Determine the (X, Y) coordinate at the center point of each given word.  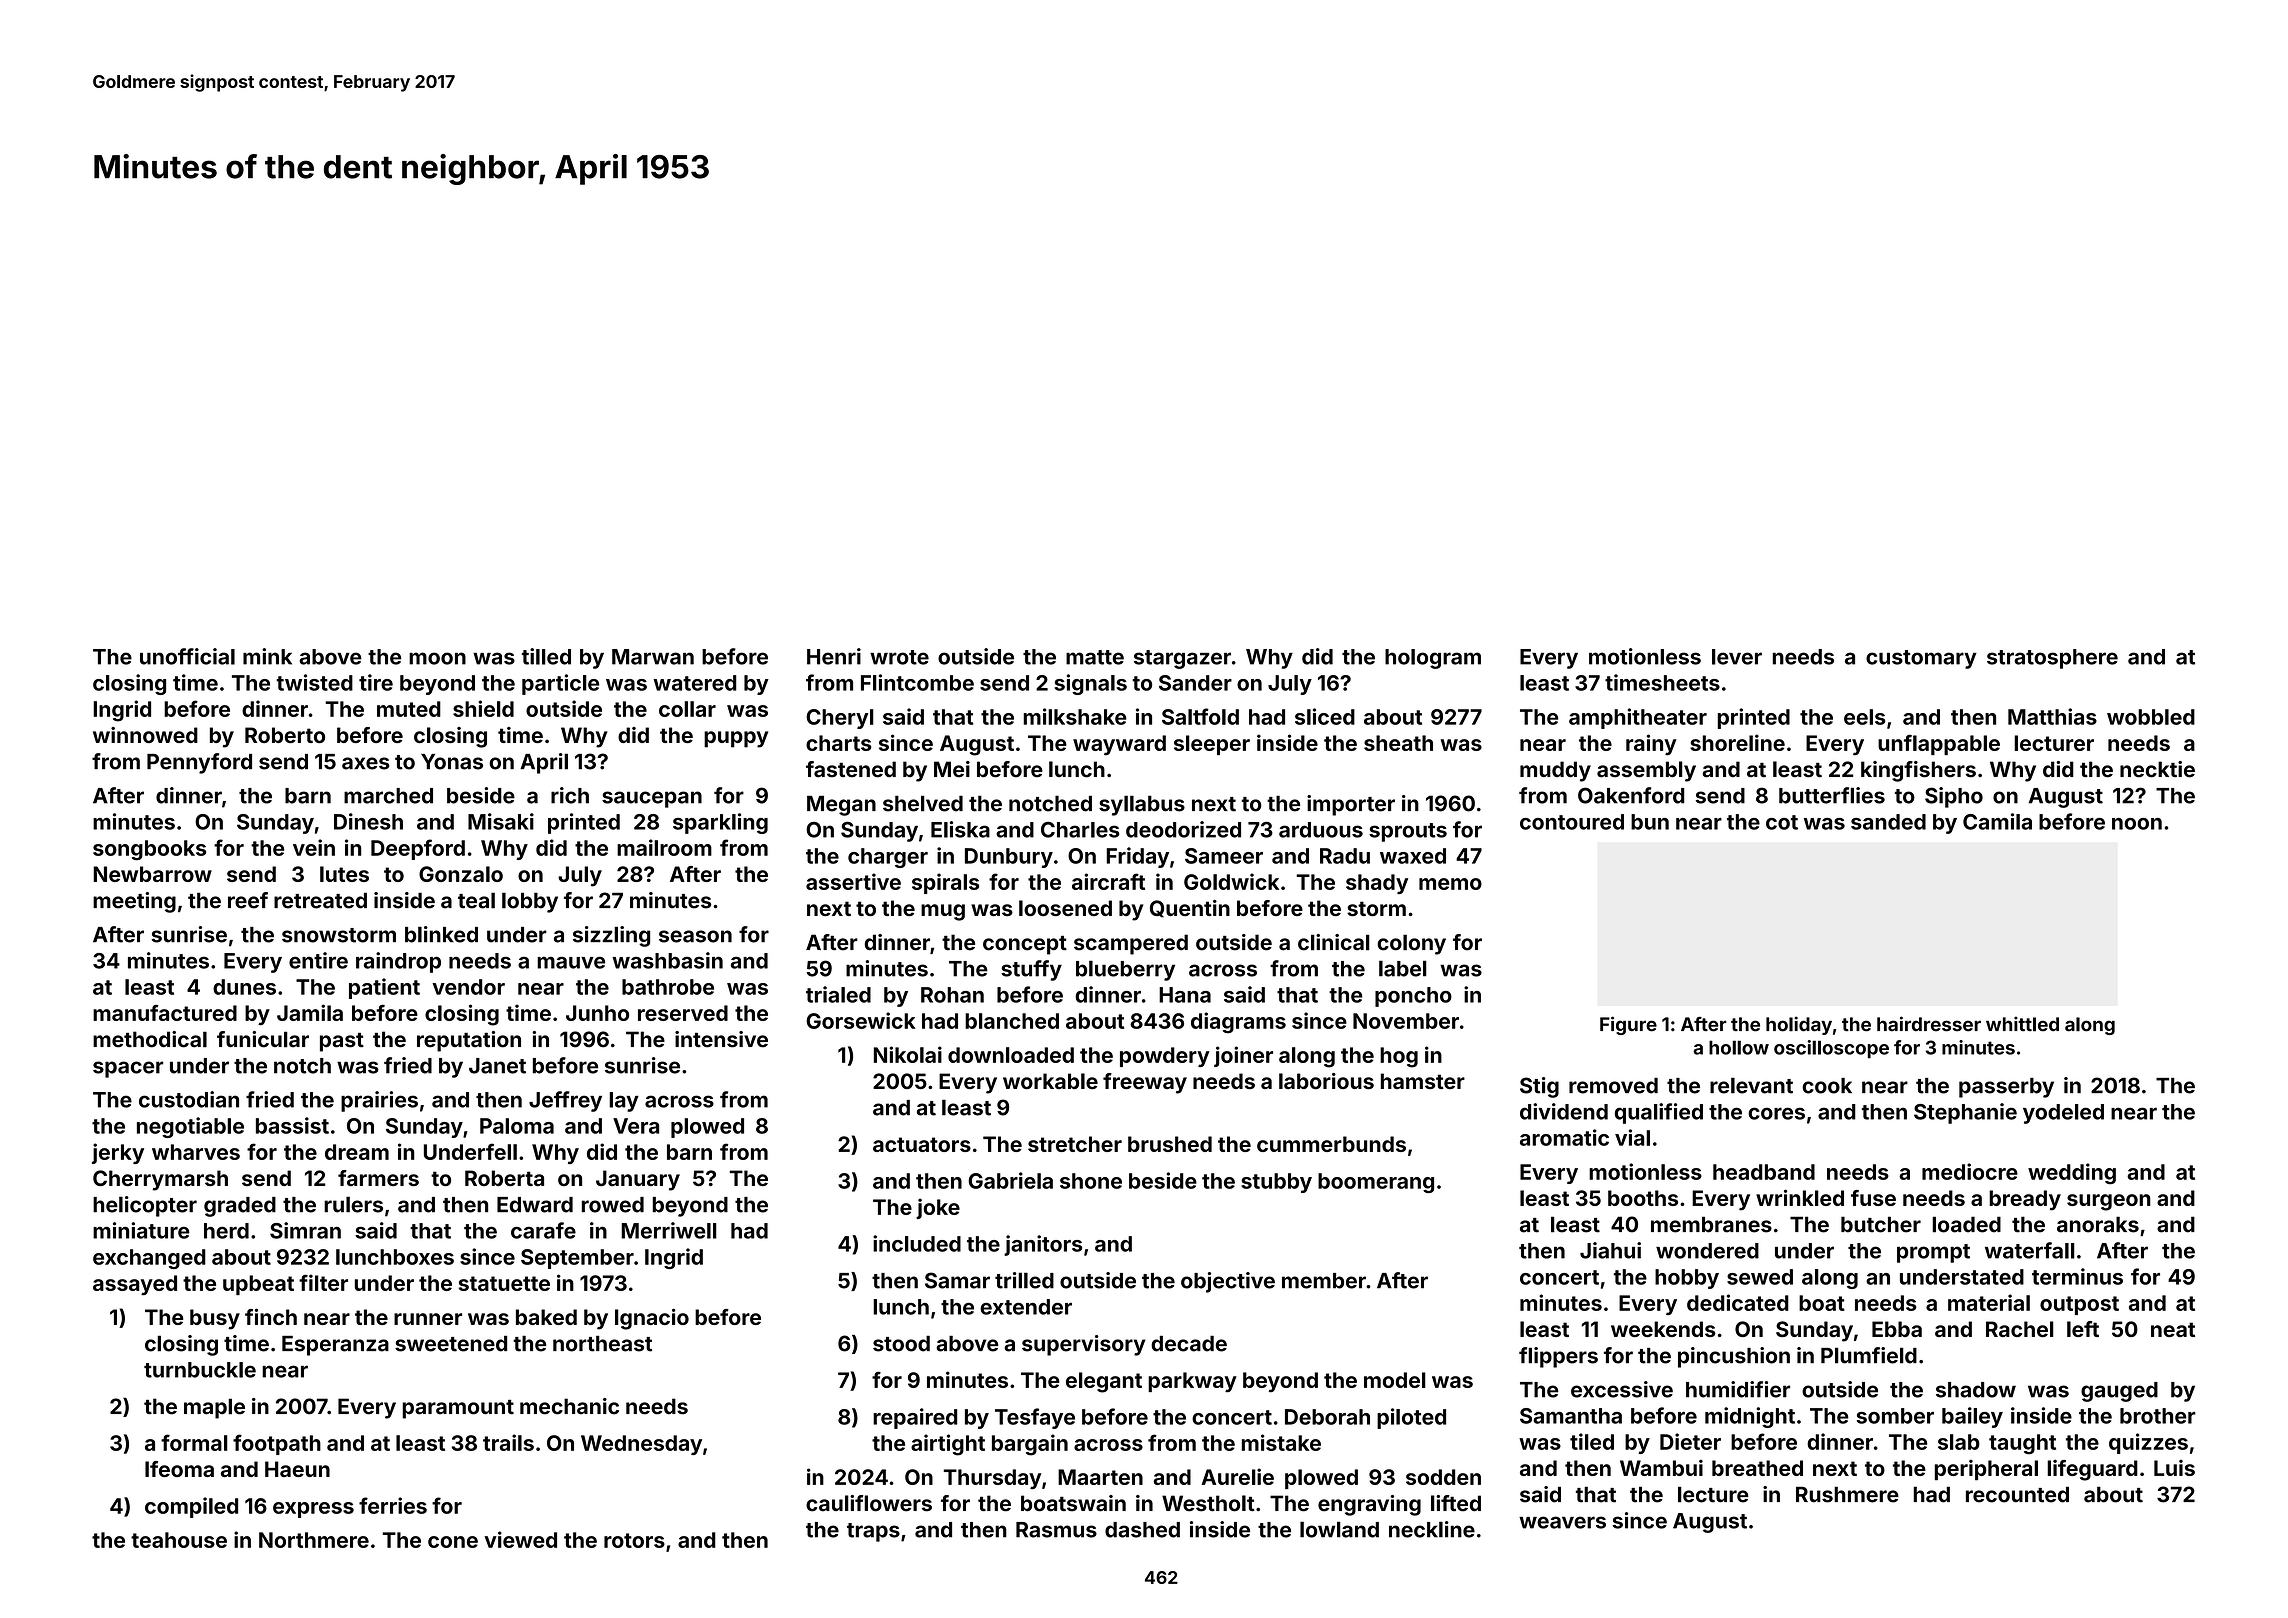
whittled (2022, 1024)
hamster (1423, 1081)
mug (943, 912)
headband (1764, 1172)
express (313, 1510)
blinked (441, 934)
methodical (150, 1039)
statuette (504, 1283)
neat (2173, 1329)
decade (1189, 1344)
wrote (899, 657)
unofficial (187, 656)
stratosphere (2052, 659)
